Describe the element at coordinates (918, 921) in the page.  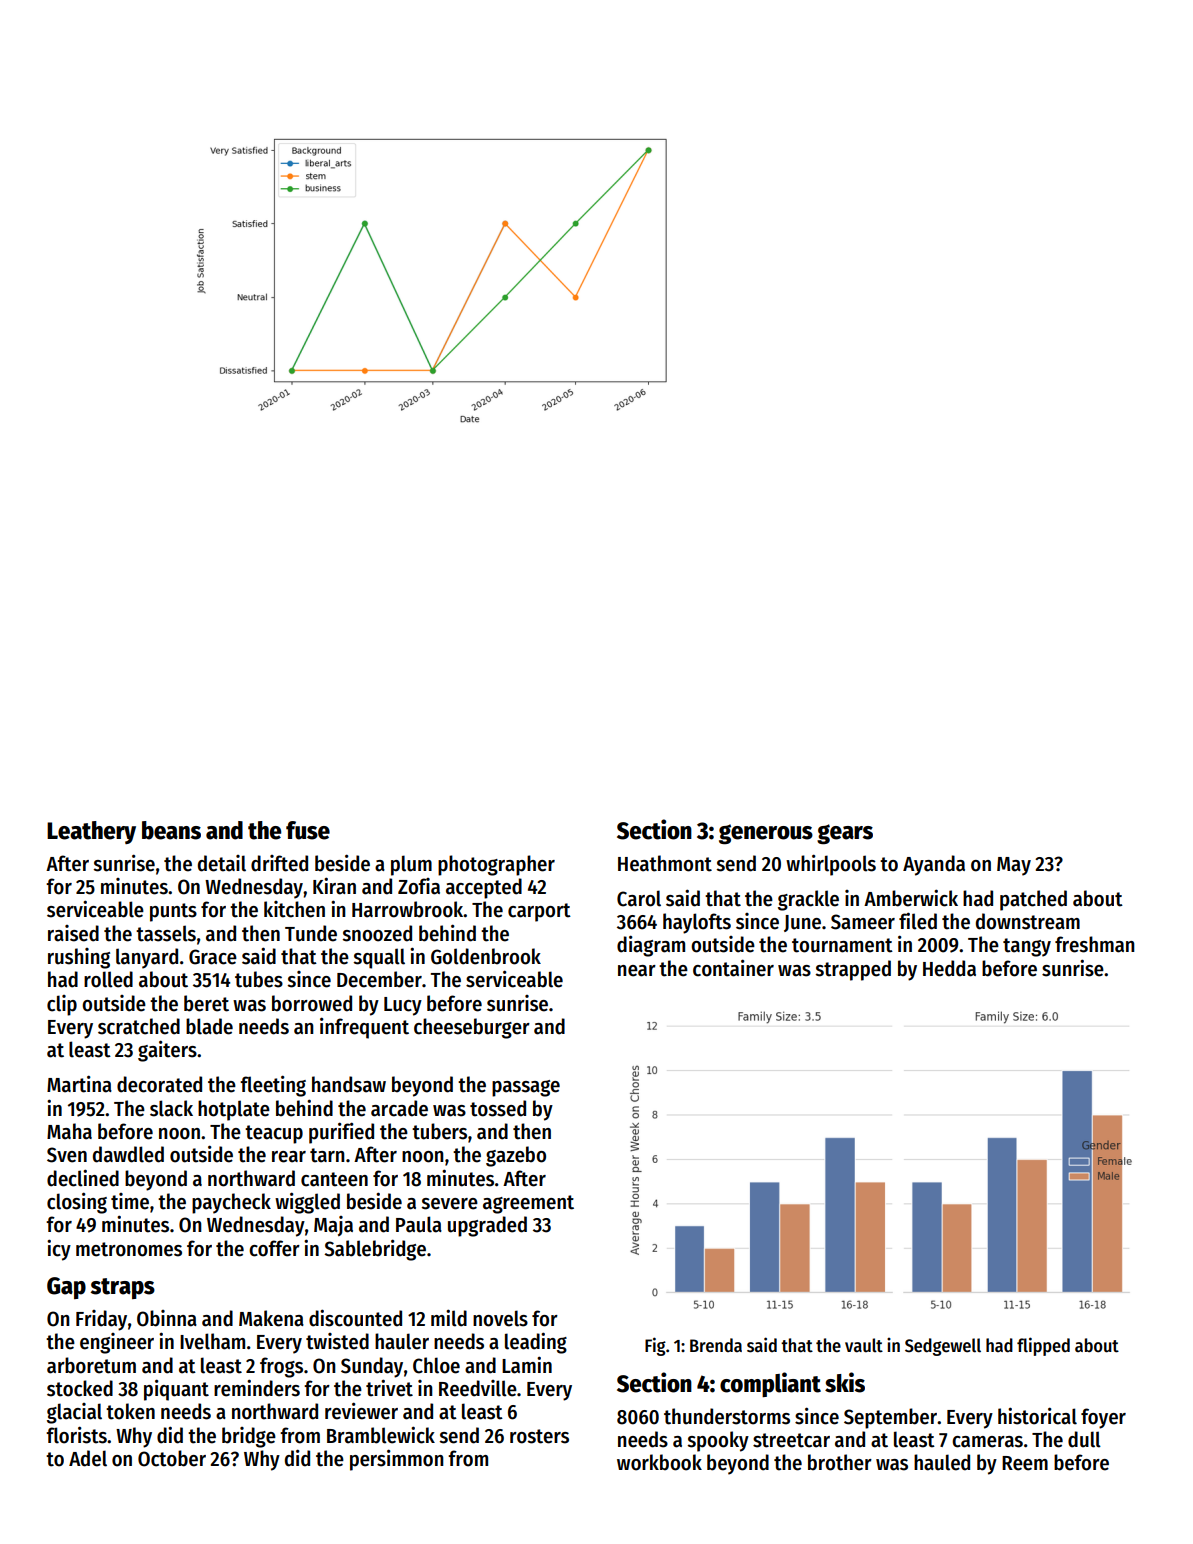
I see `filed` at that location.
